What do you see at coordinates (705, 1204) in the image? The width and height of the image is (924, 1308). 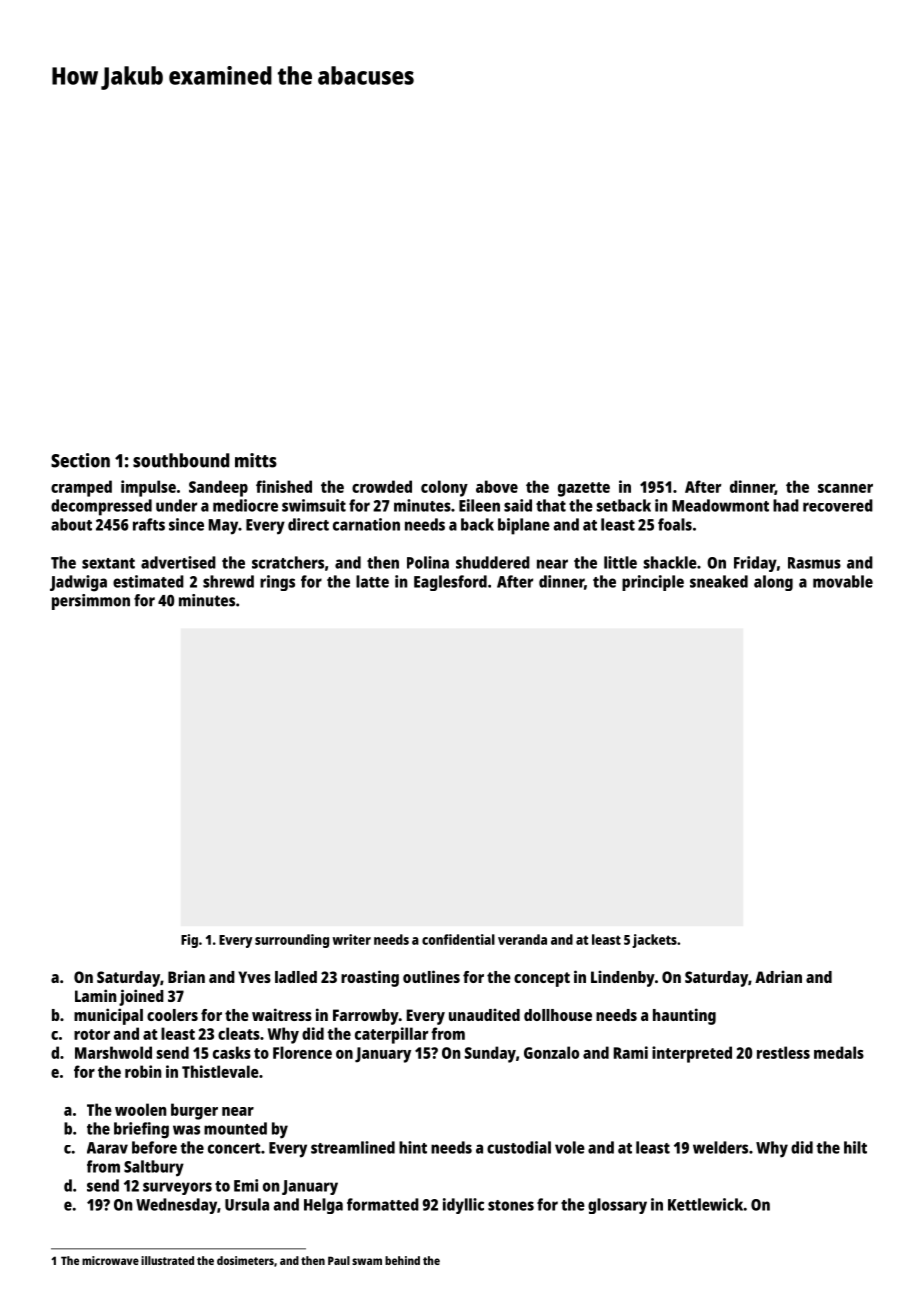 I see `Kettlewick` at bounding box center [705, 1204].
